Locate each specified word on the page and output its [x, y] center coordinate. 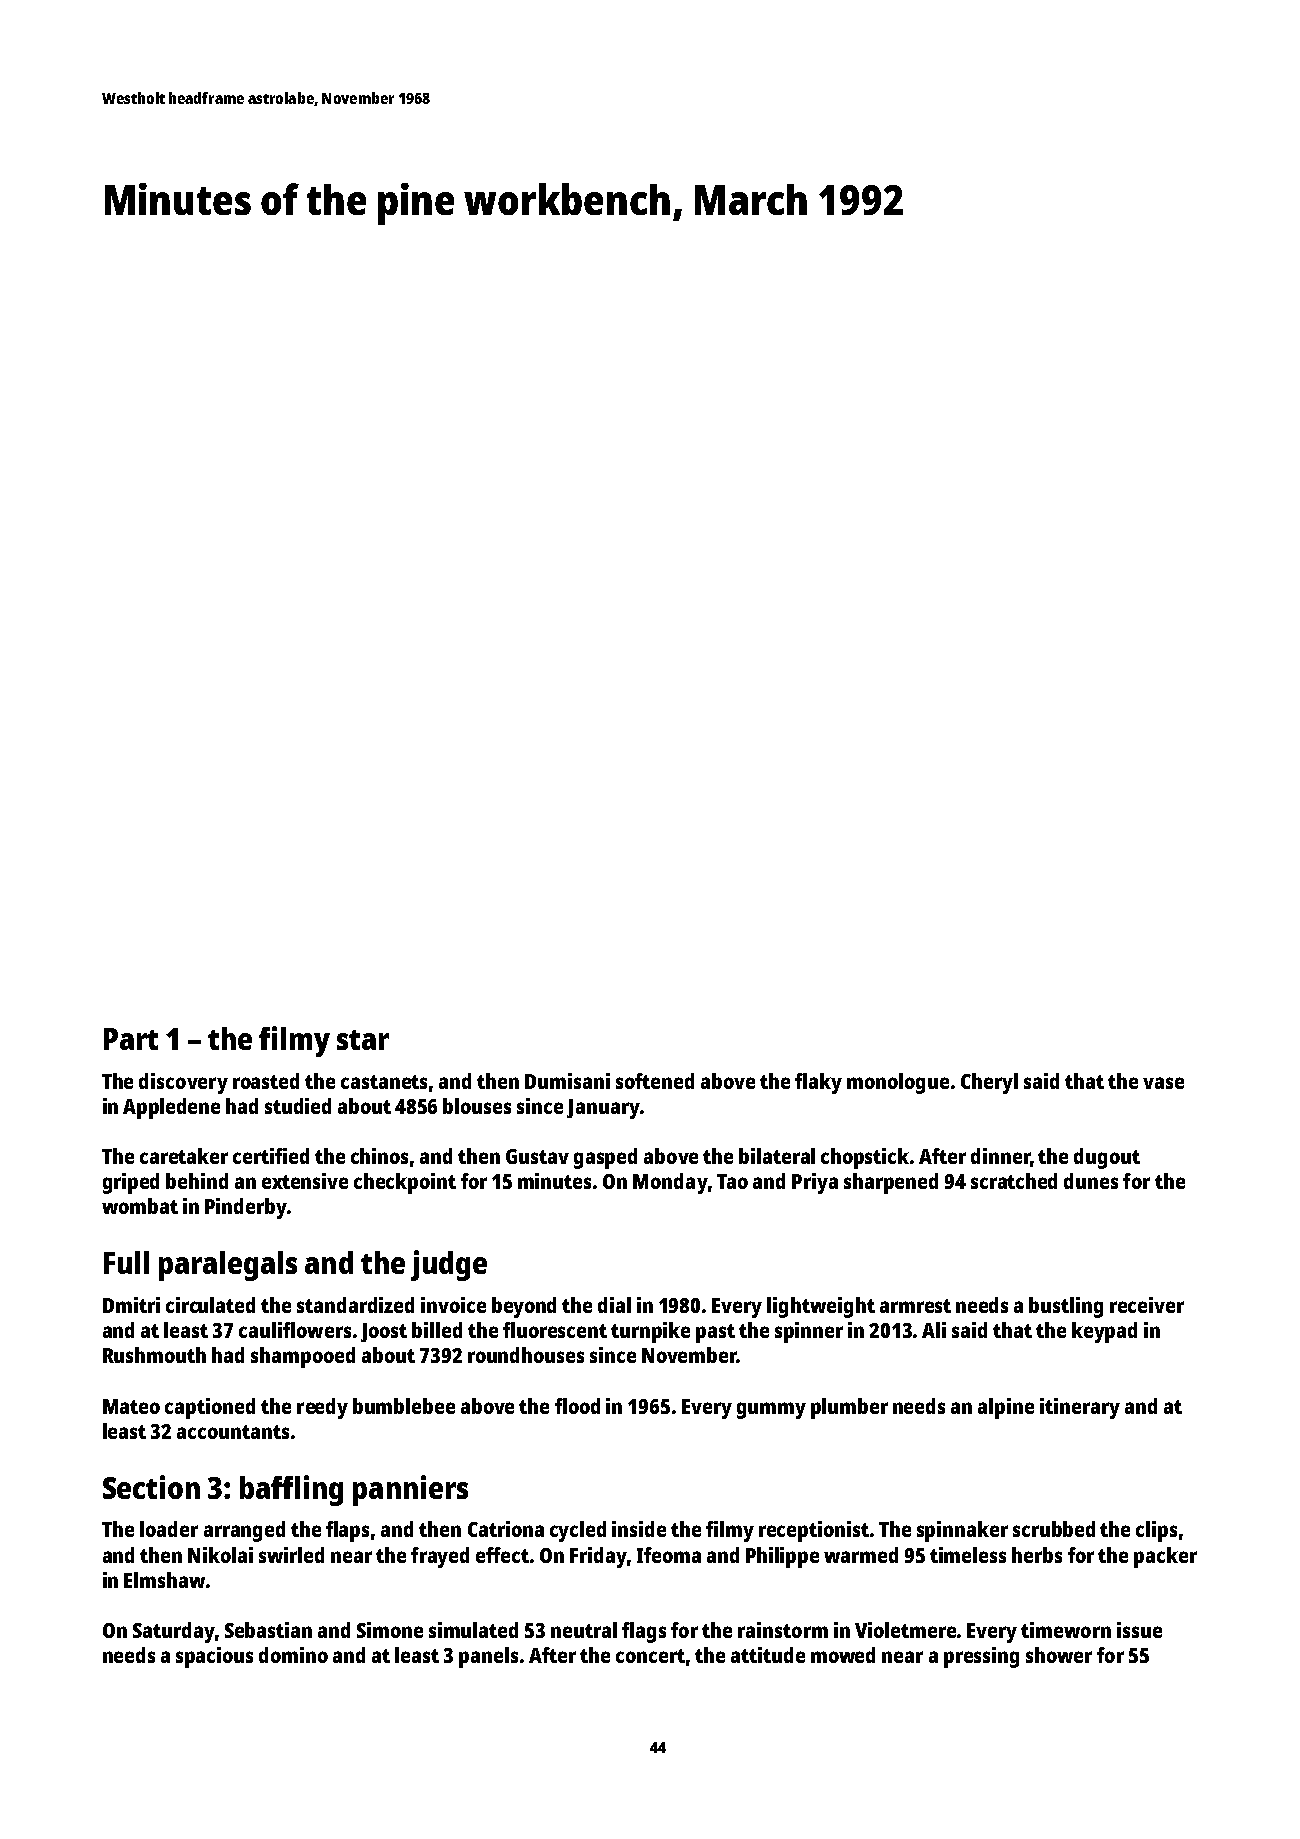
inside [639, 1529]
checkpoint [405, 1183]
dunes [1091, 1181]
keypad [1104, 1332]
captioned [210, 1408]
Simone [390, 1630]
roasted [266, 1081]
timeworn [1066, 1630]
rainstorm [783, 1630]
